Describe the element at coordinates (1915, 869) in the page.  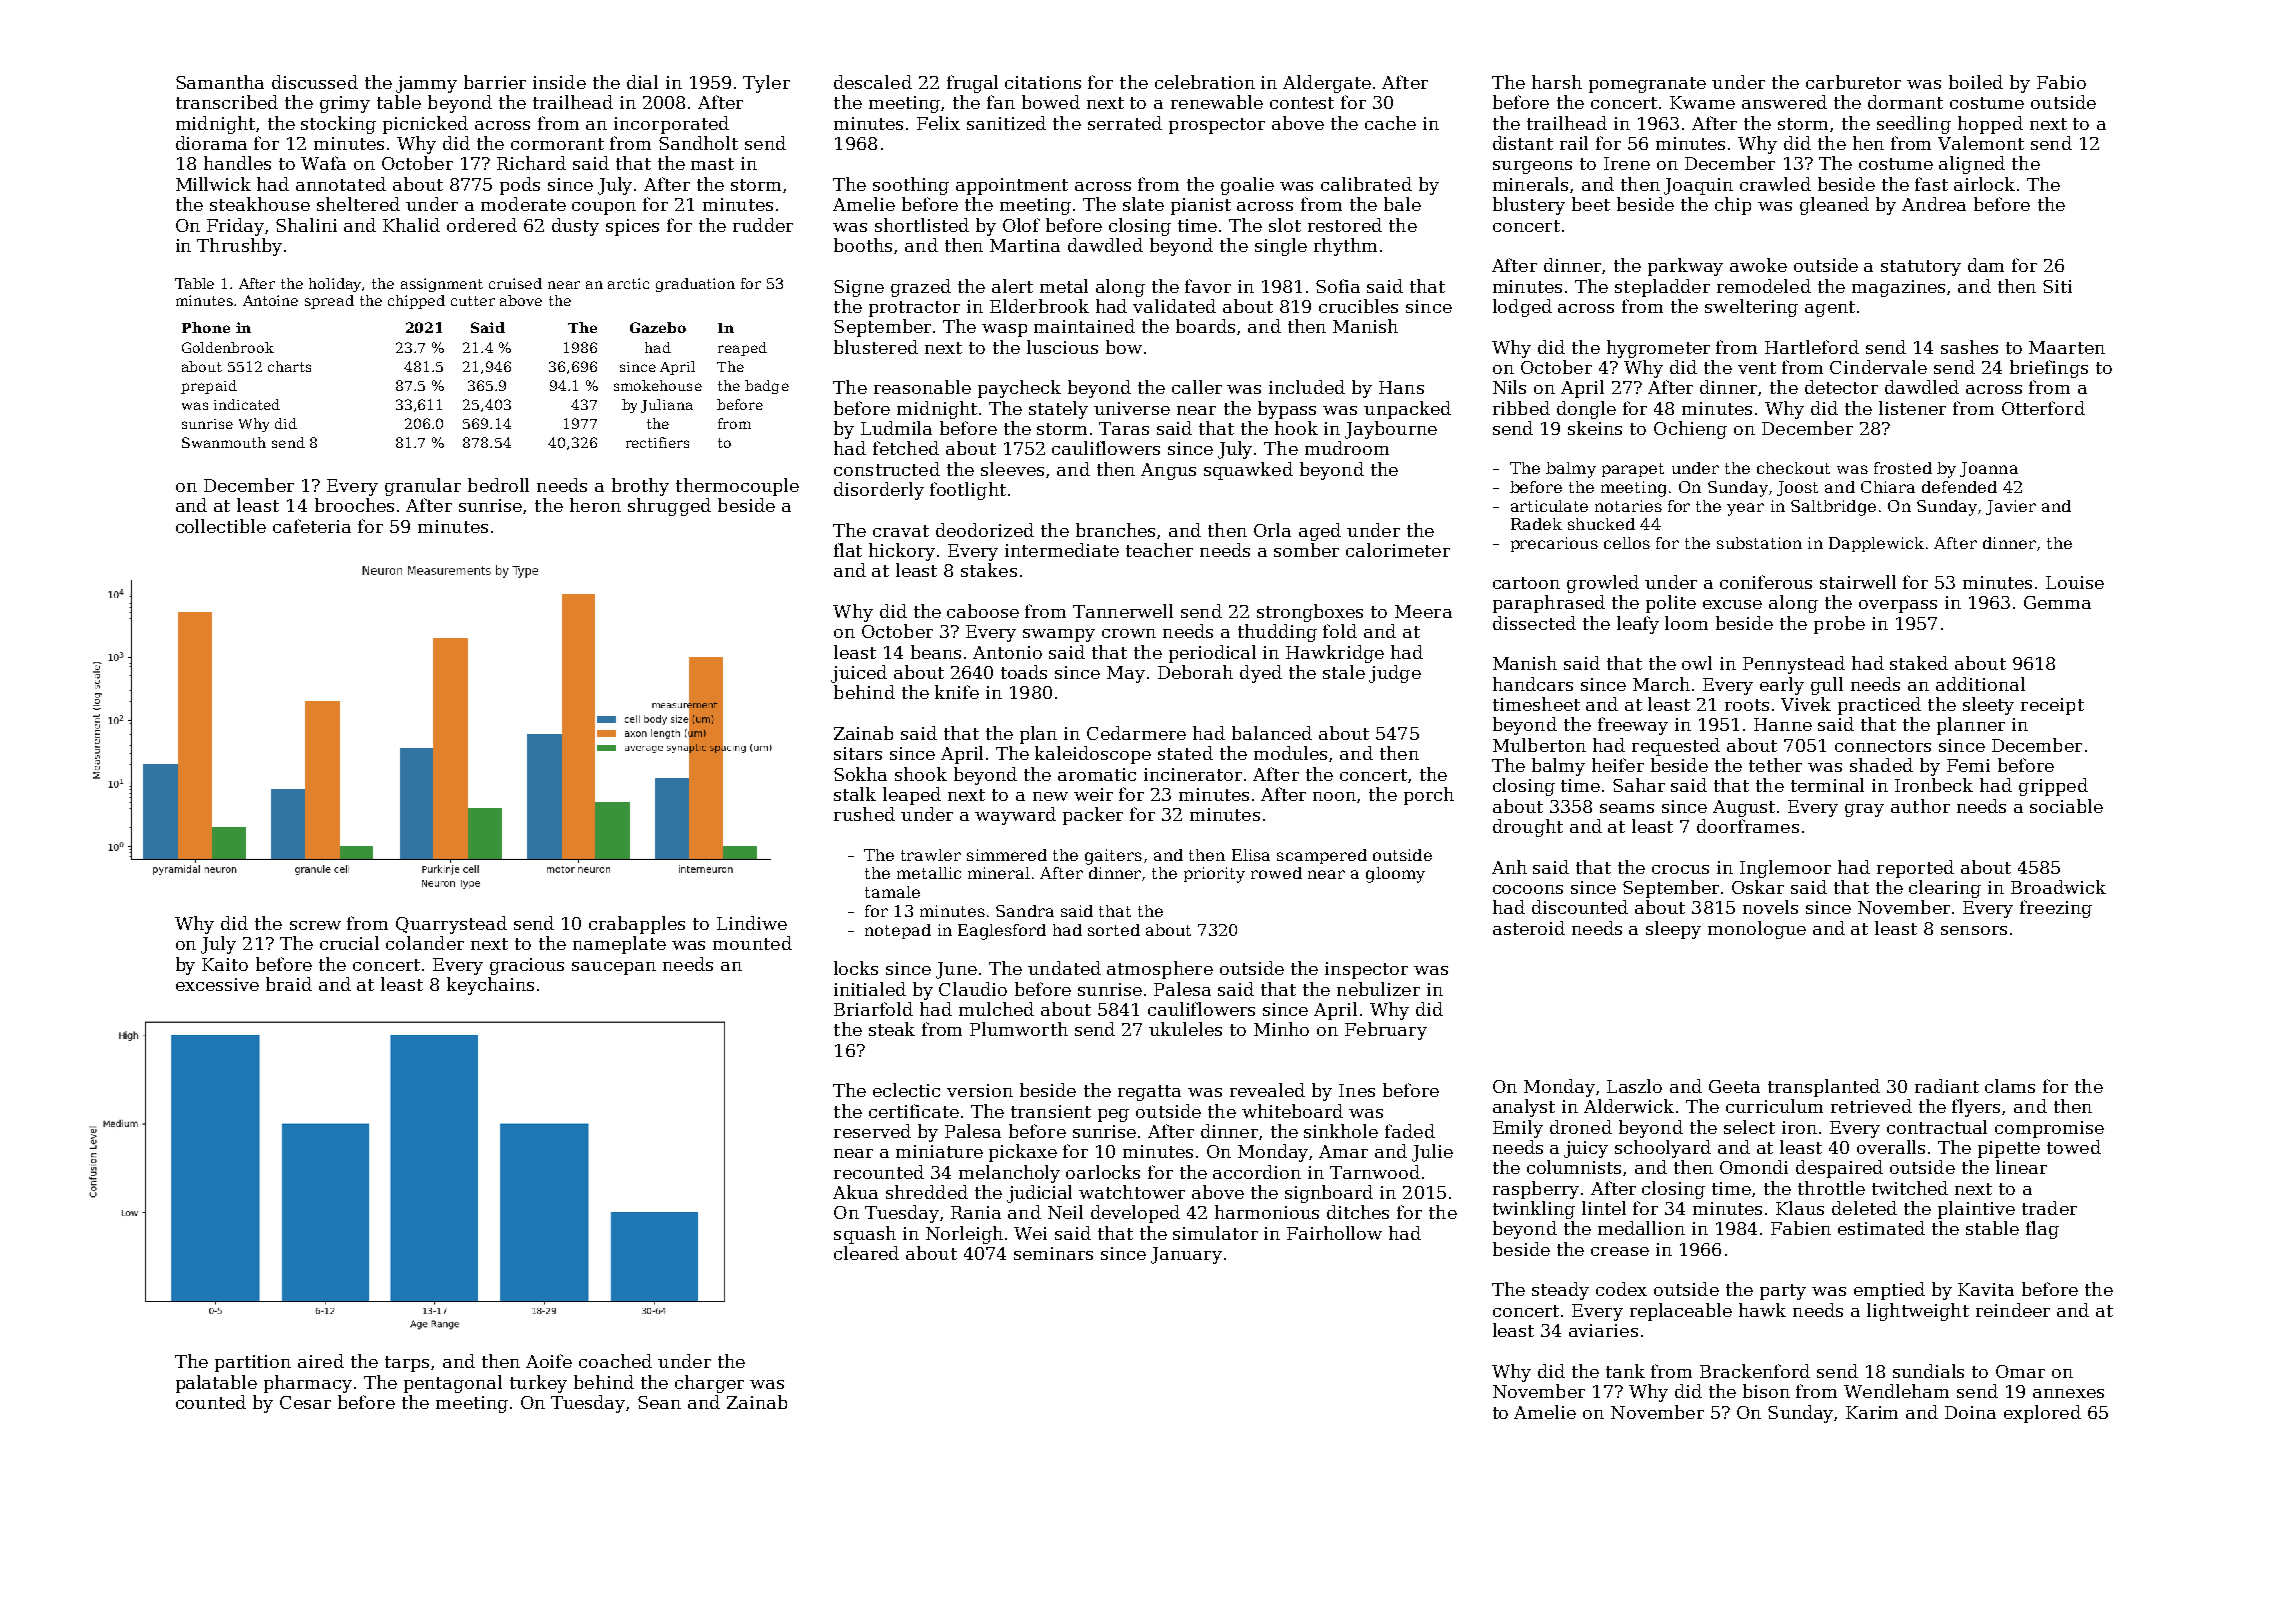
I see `reported` at that location.
